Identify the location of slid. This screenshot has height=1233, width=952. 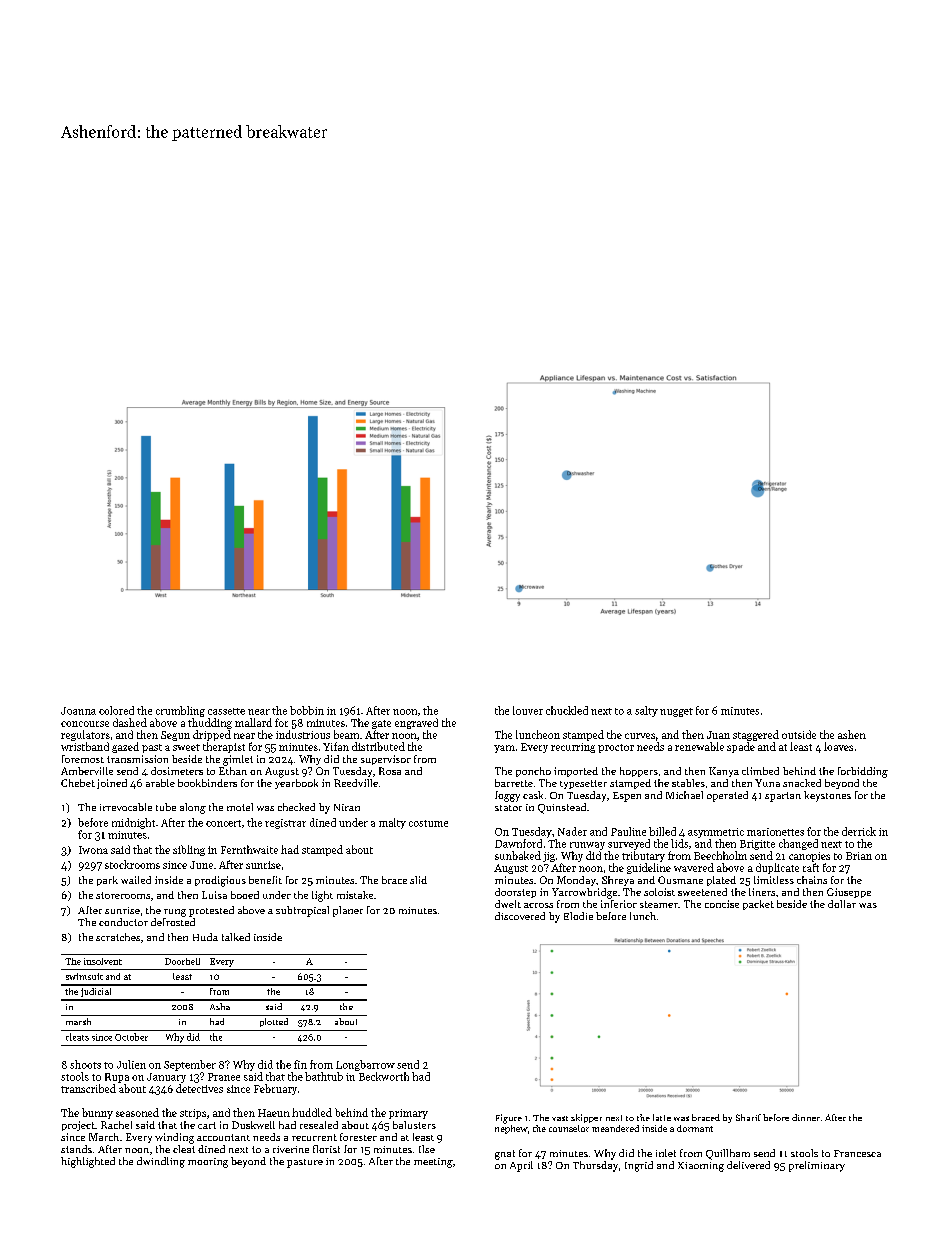
(418, 880).
